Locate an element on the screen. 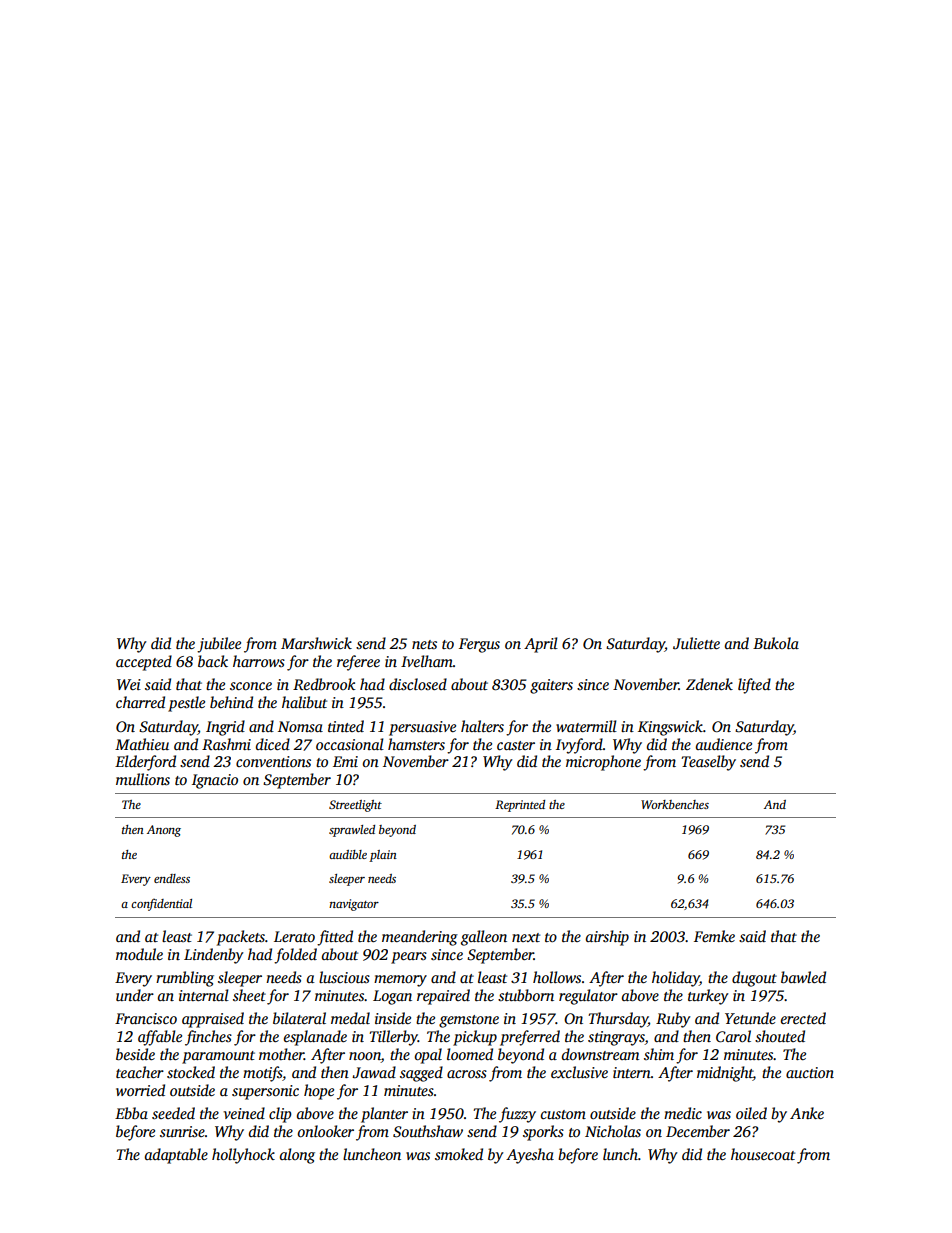  Anke is located at coordinates (807, 1113).
